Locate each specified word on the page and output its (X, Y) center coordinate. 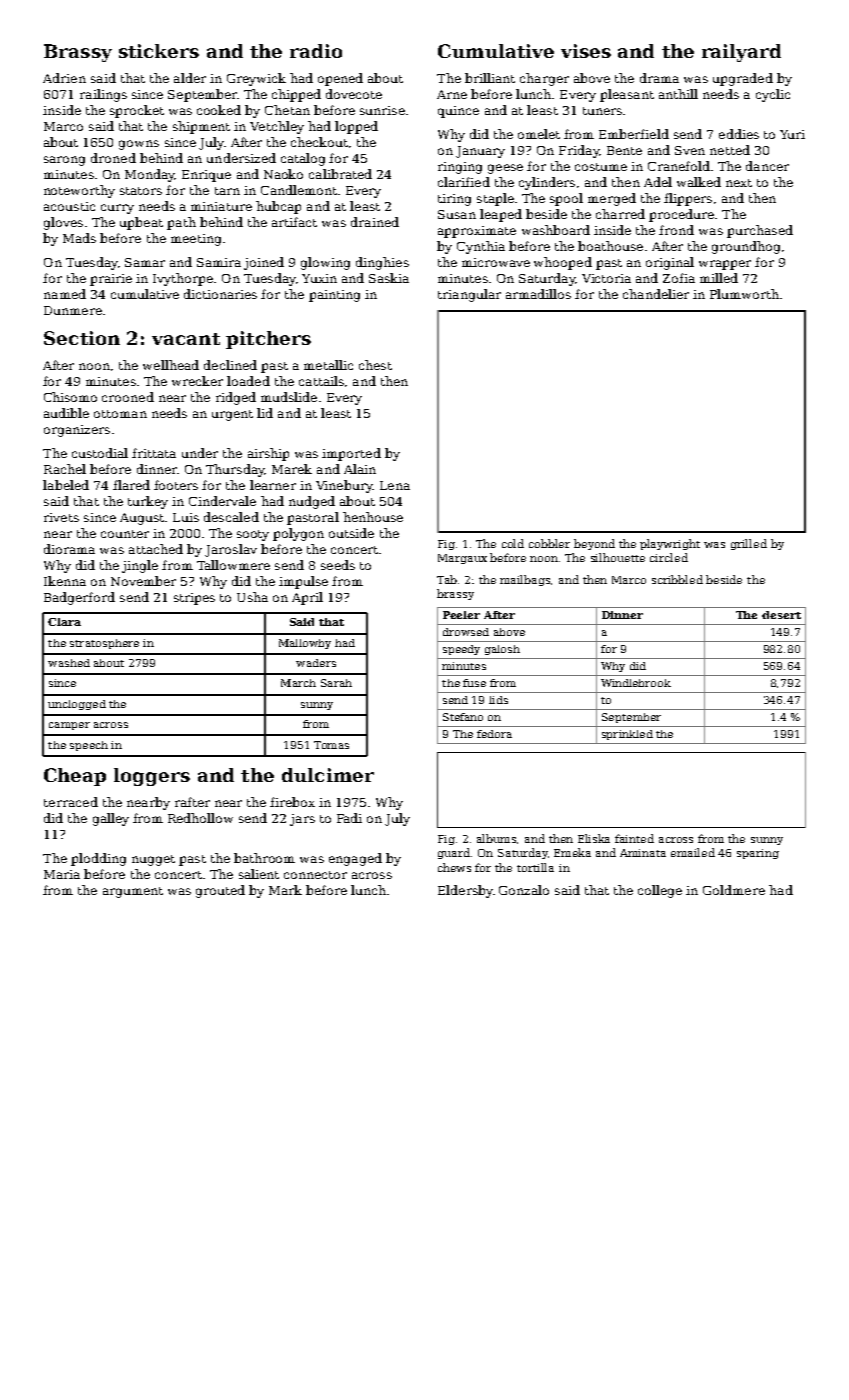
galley (111, 819)
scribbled (677, 579)
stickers (159, 51)
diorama (69, 549)
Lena (395, 485)
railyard (741, 53)
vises (586, 51)
